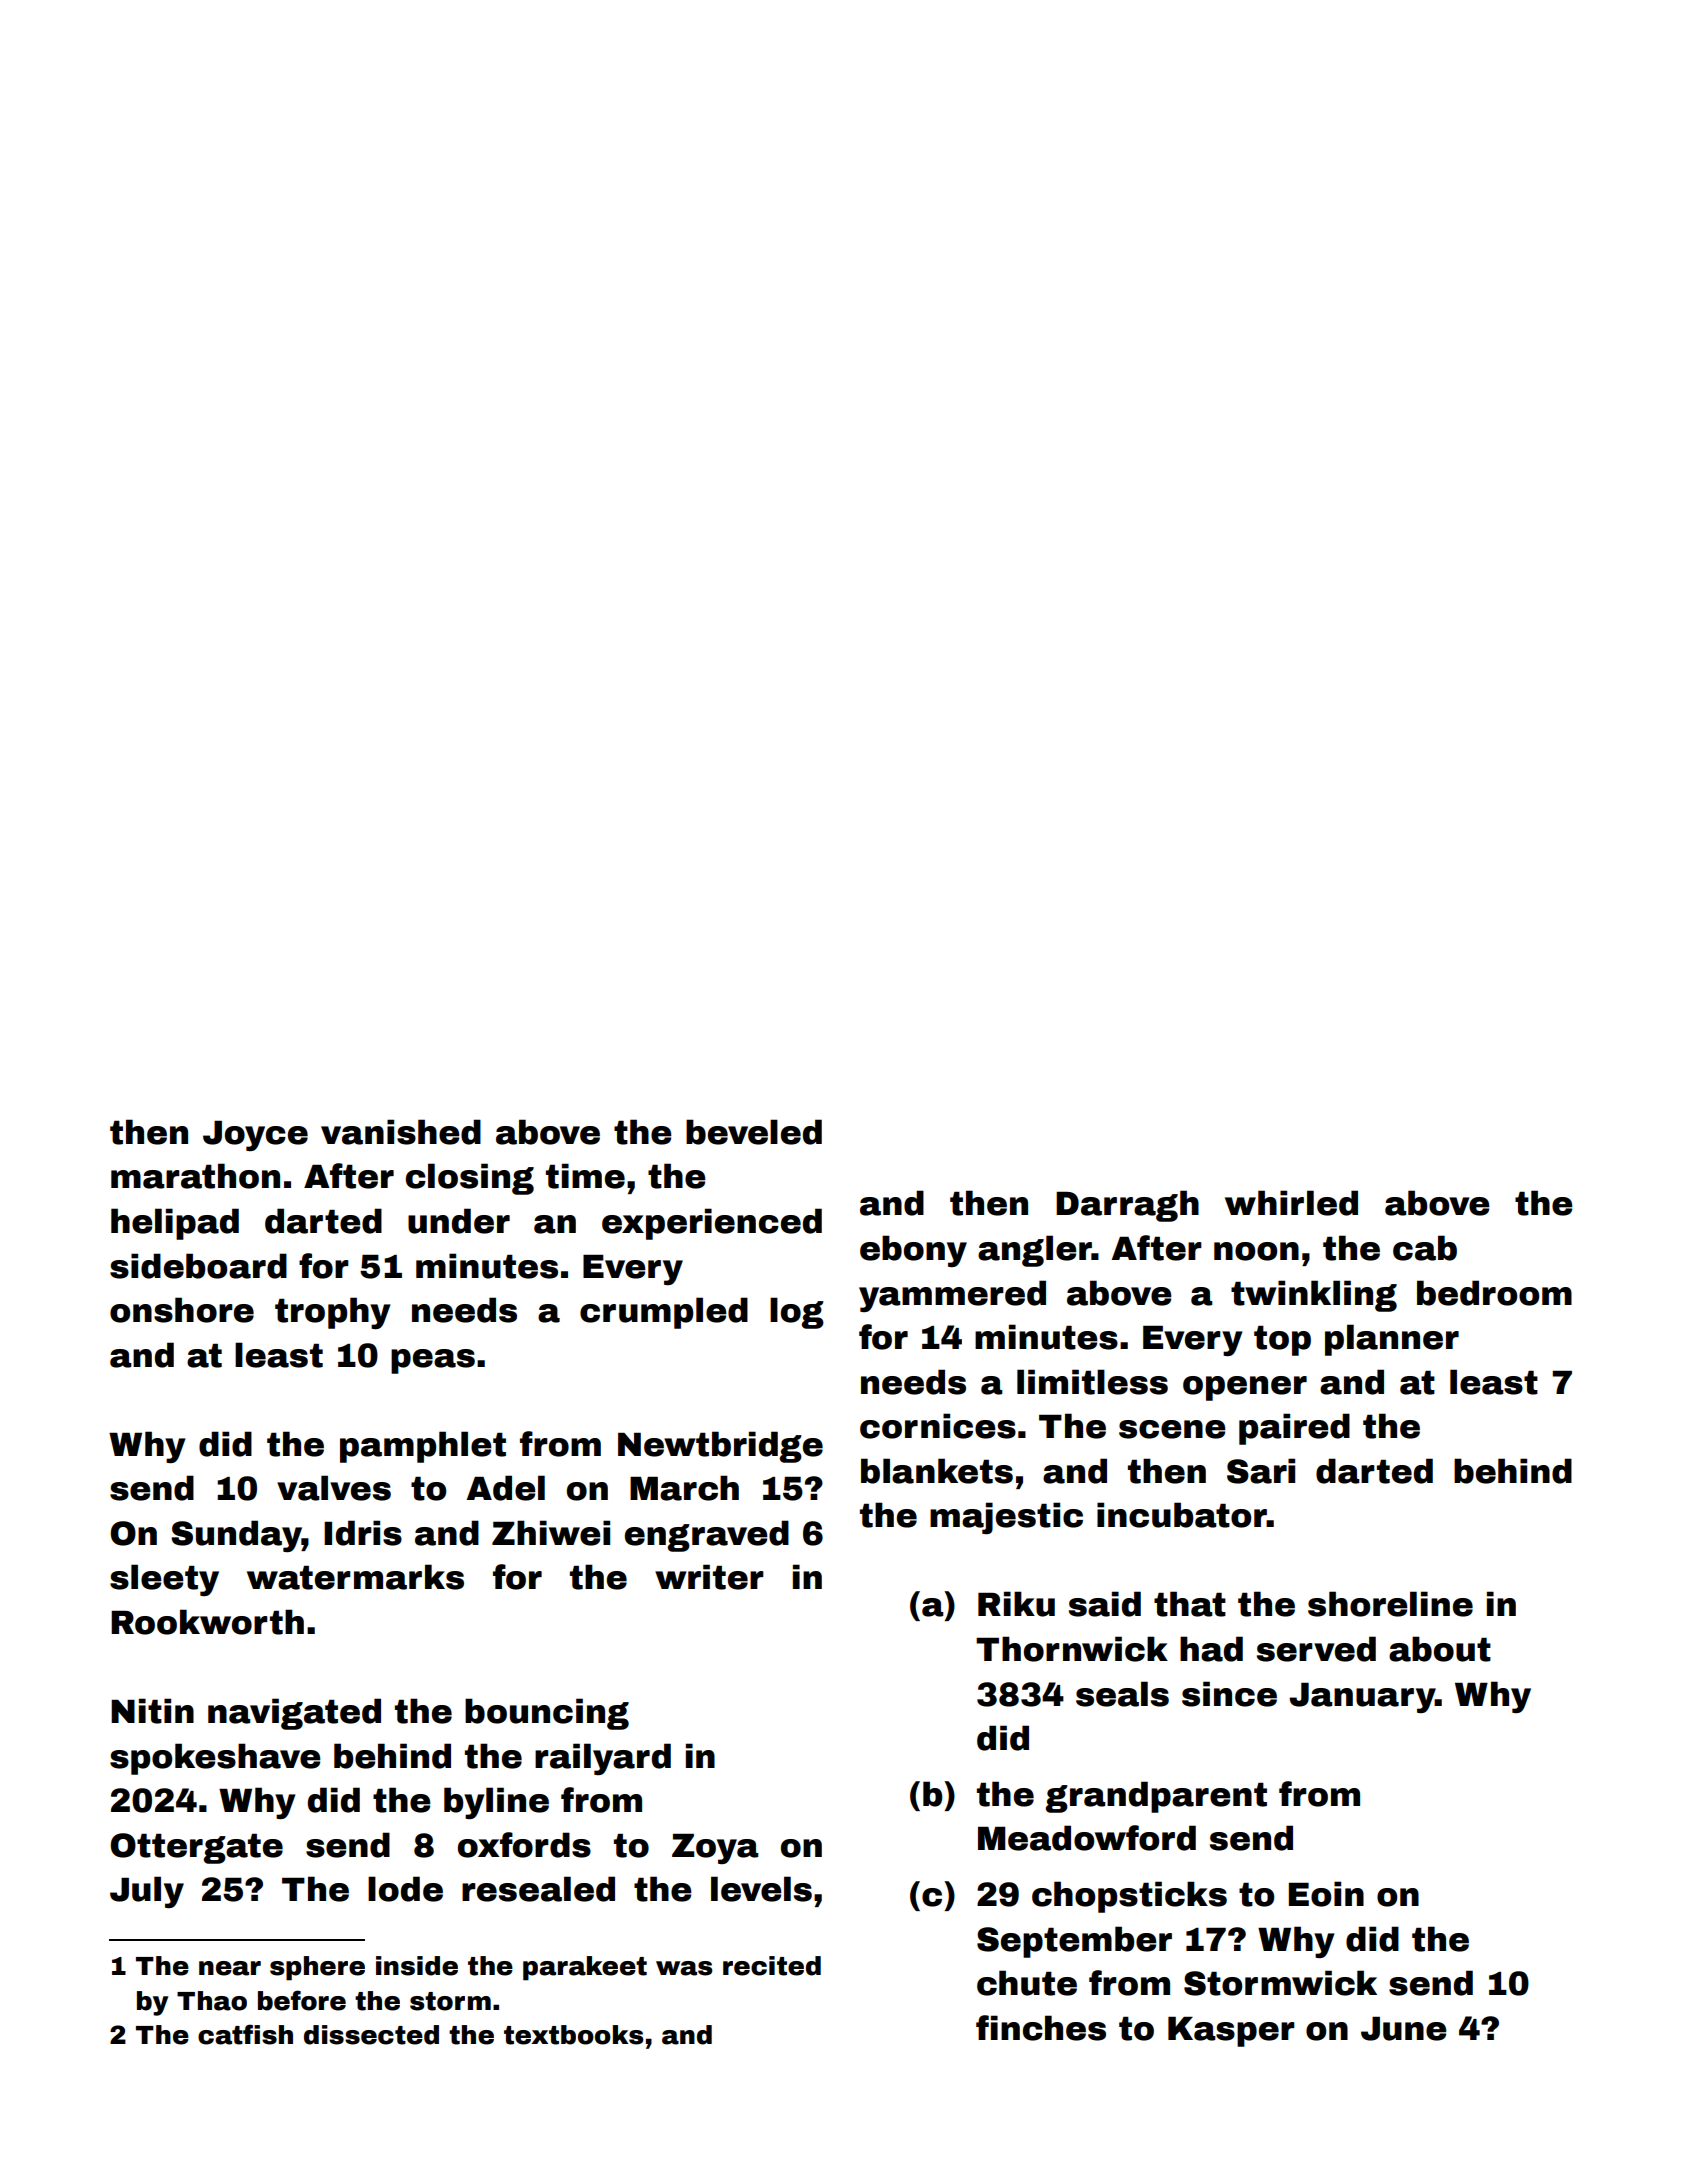  I want to click on cab, so click(1425, 1248).
